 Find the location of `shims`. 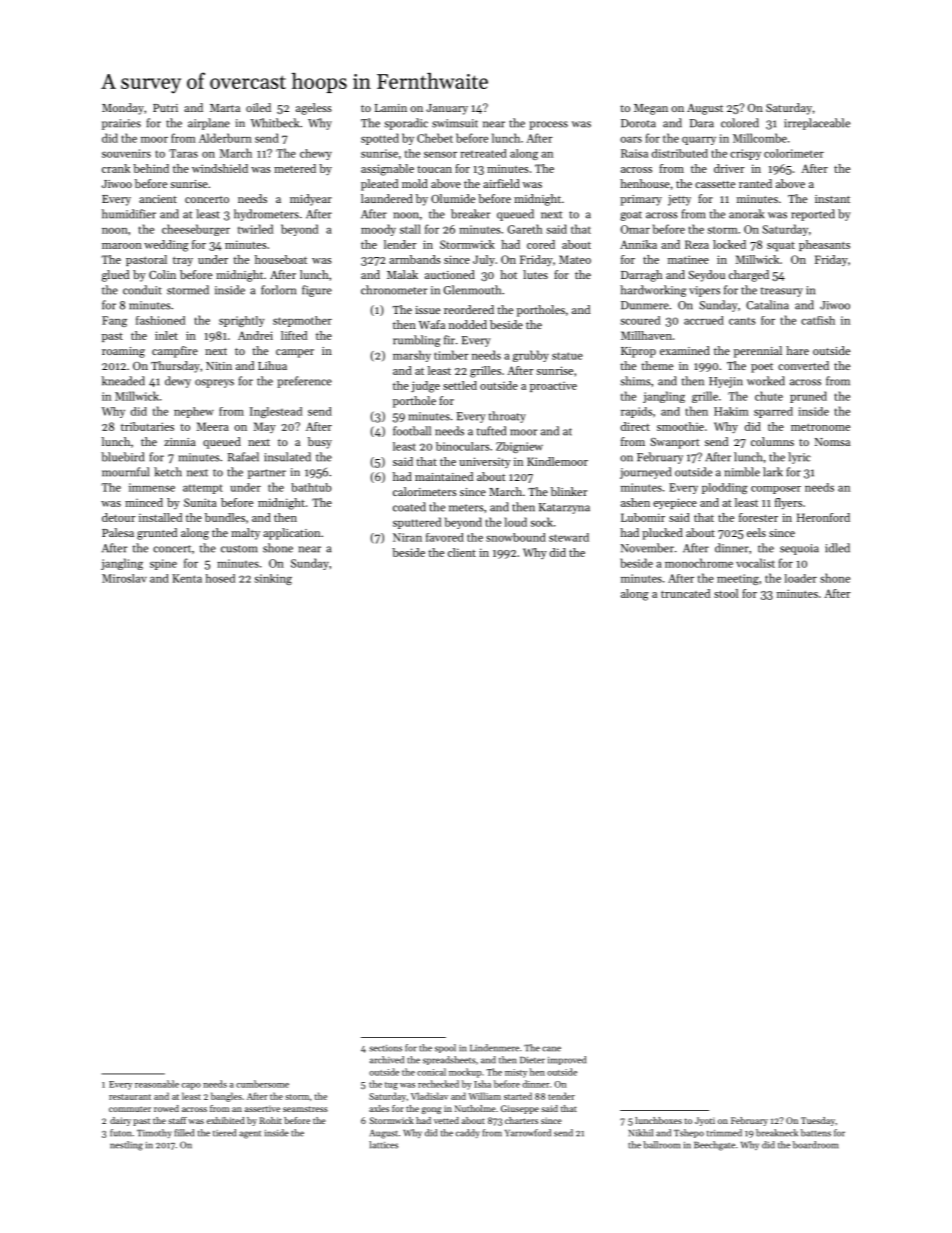

shims is located at coordinates (635, 381).
